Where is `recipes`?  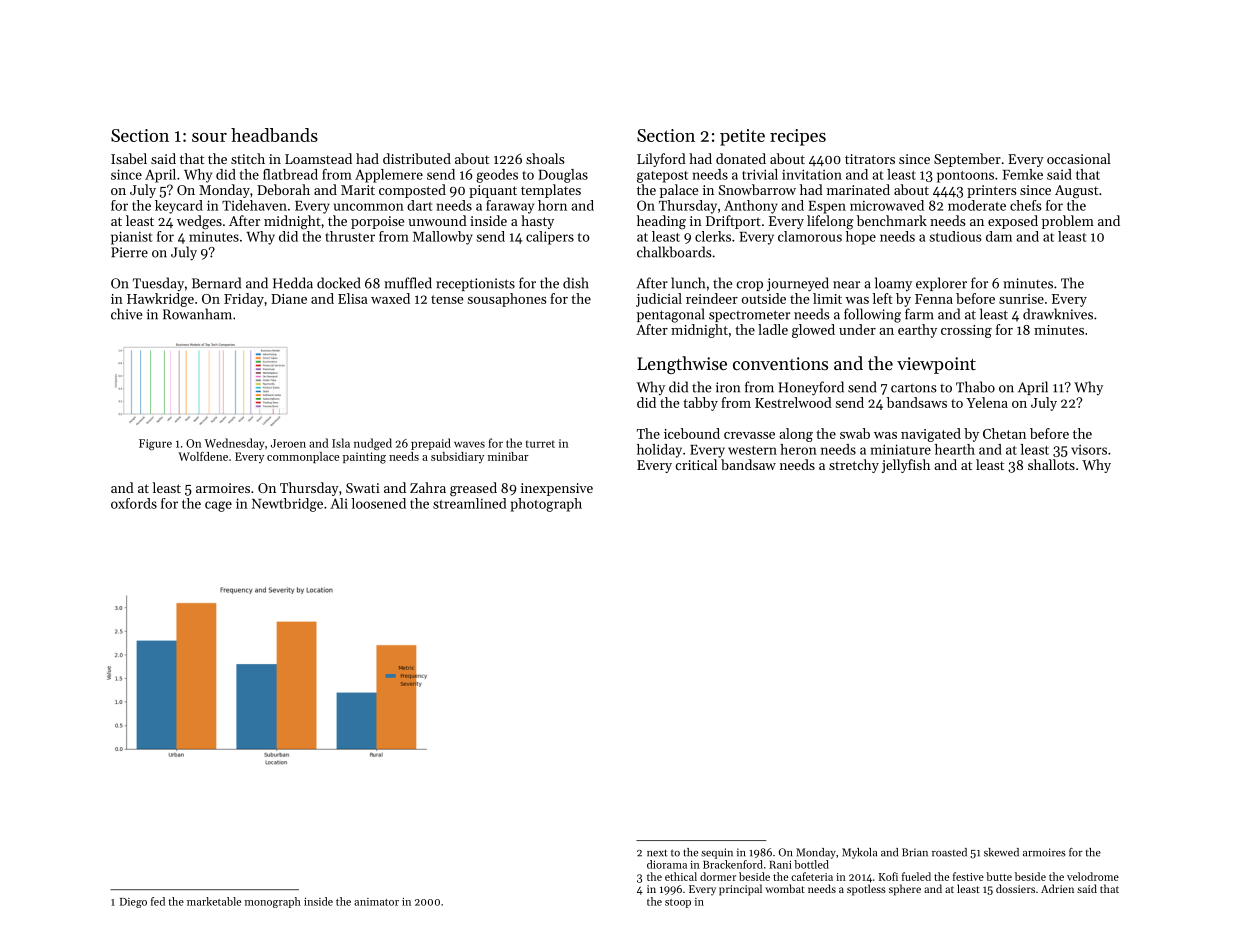 recipes is located at coordinates (798, 137).
